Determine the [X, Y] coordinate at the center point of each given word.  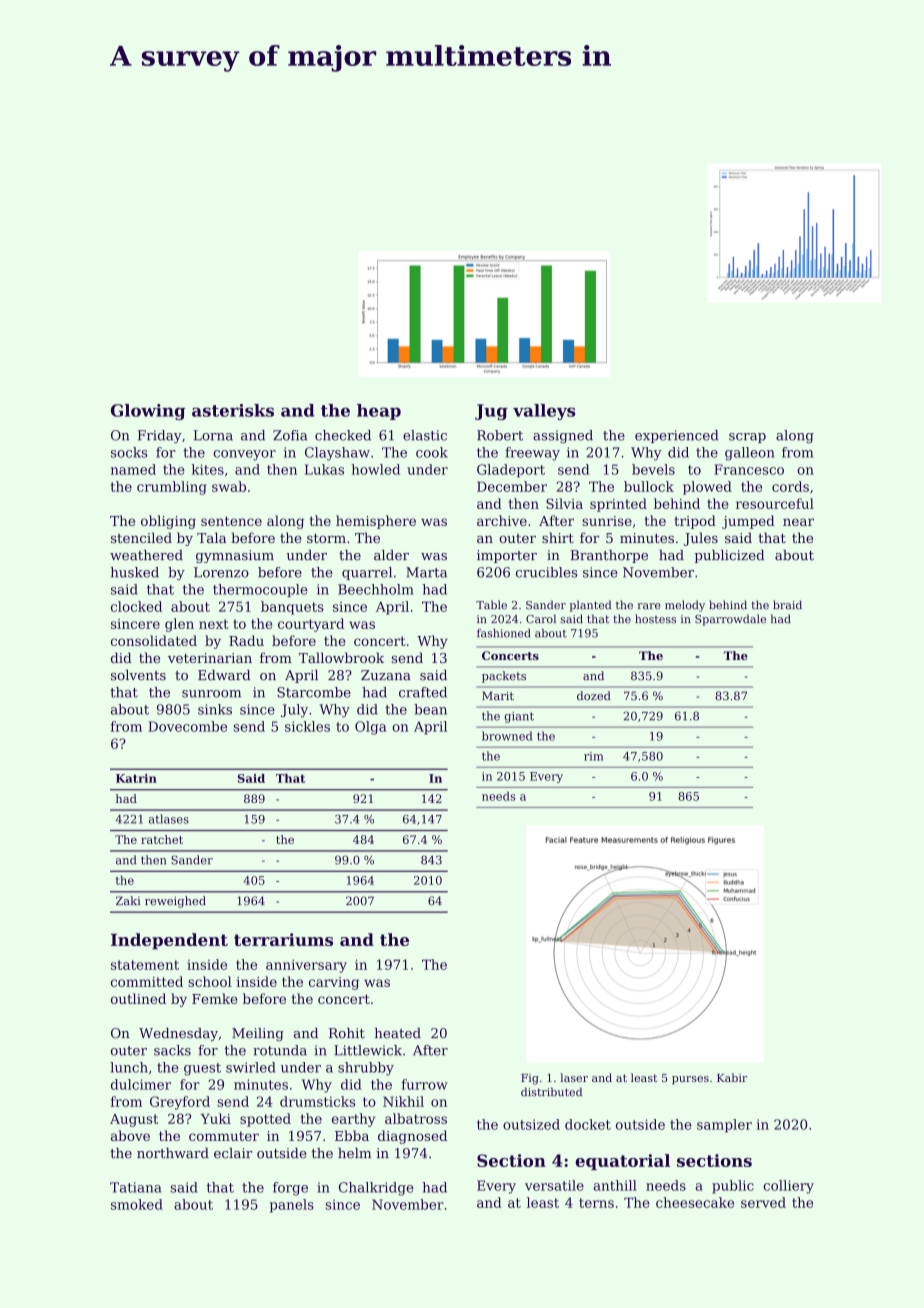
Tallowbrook [341, 657]
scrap [747, 438]
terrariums [283, 939]
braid [787, 605]
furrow [425, 1084]
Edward [224, 675]
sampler [724, 1126]
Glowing [148, 412]
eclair [233, 1153]
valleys [544, 412]
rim [593, 756]
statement [145, 965]
